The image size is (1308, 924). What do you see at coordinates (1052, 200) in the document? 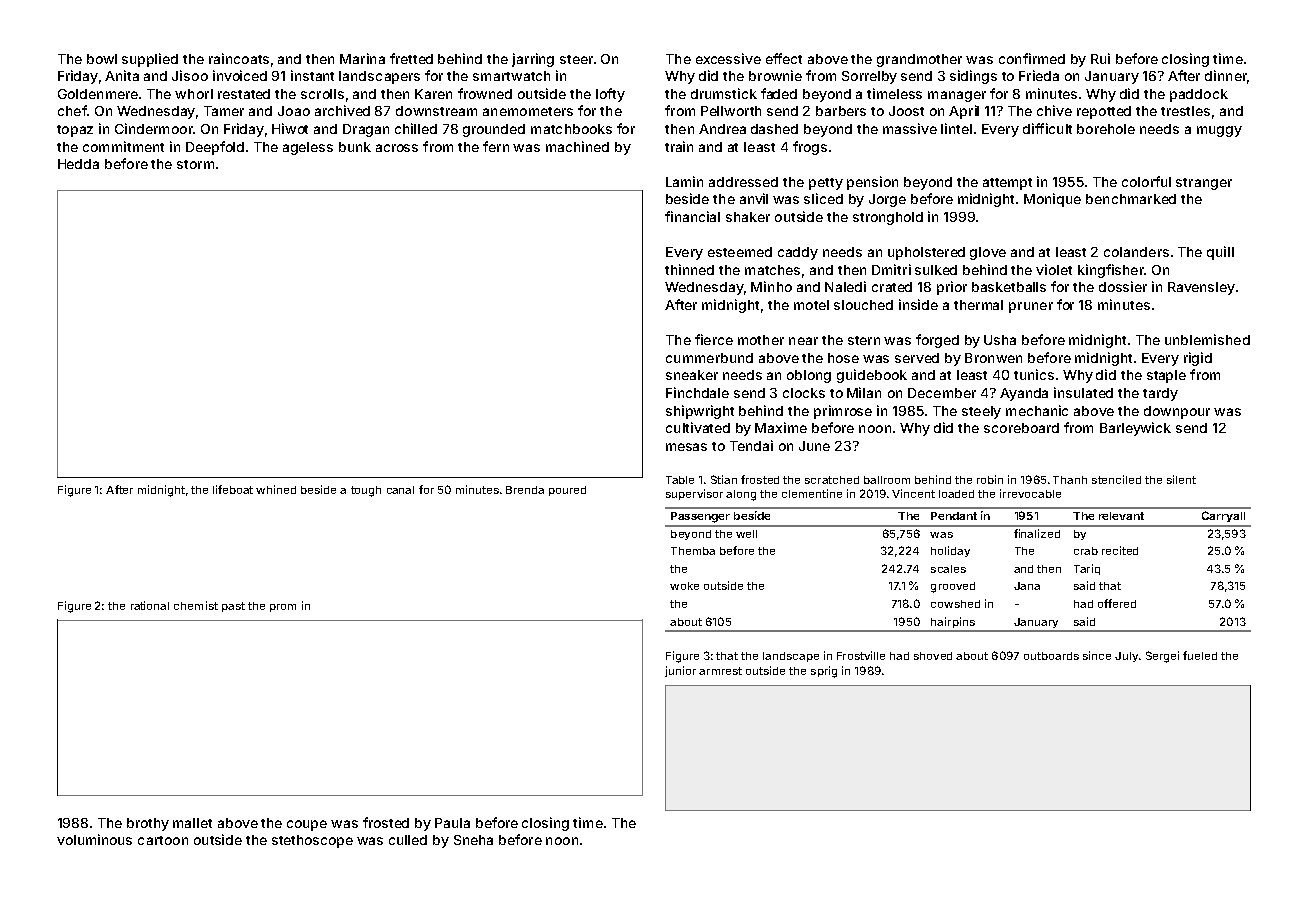
I see `Monique` at bounding box center [1052, 200].
